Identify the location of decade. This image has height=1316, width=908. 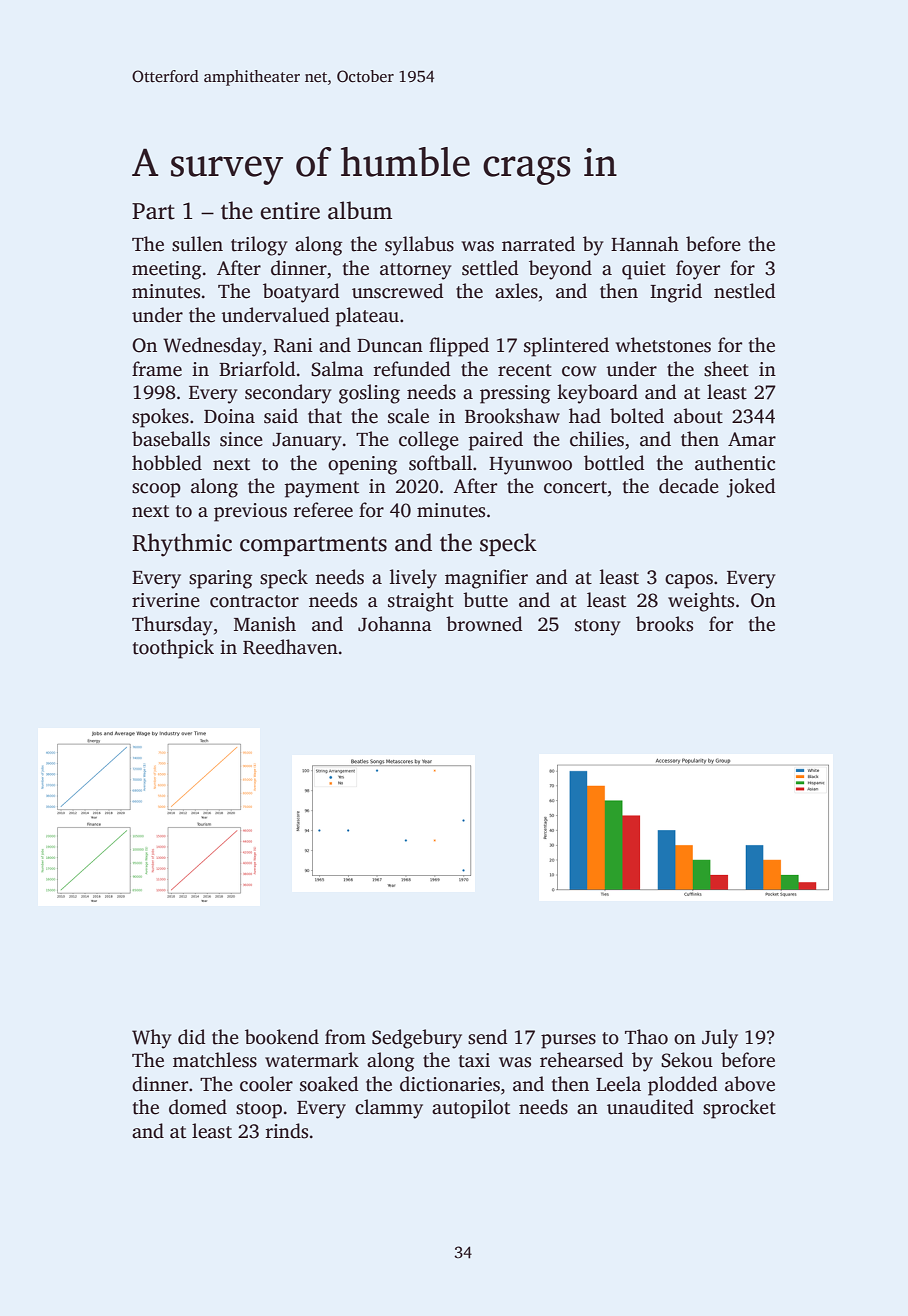
(689, 486).
